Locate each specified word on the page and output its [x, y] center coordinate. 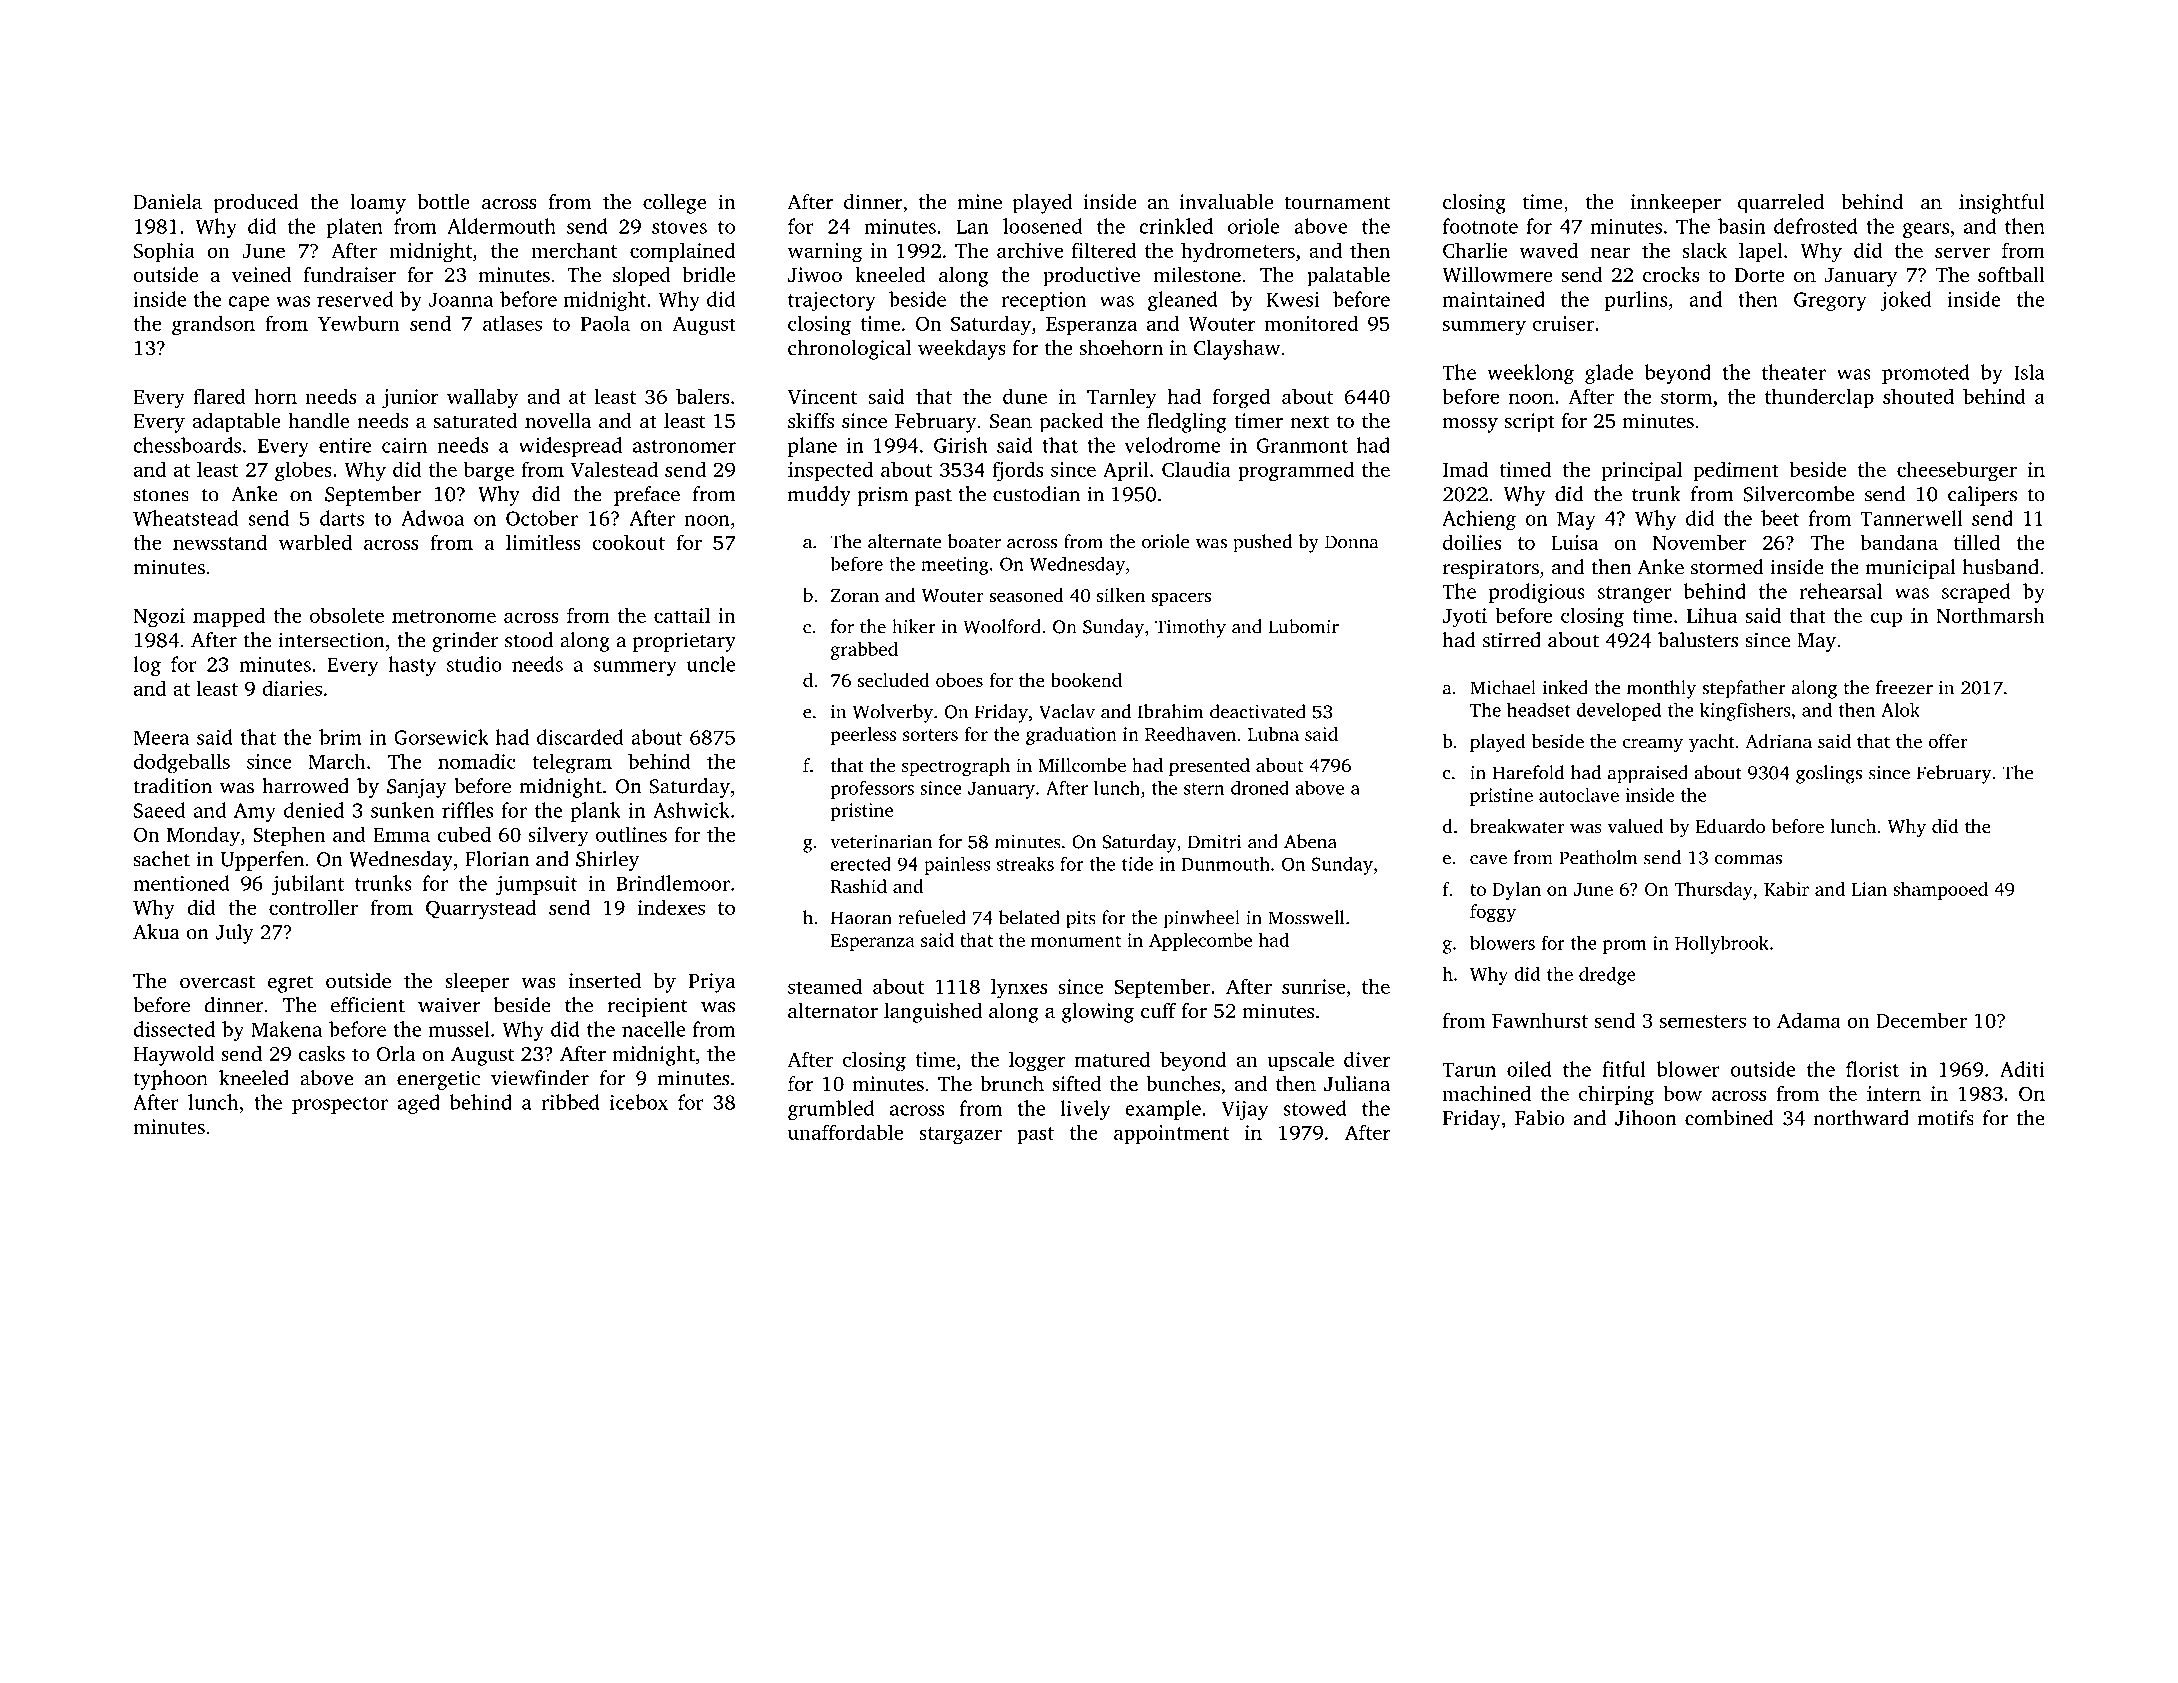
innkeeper [1676, 204]
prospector [340, 1105]
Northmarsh [1990, 615]
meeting [954, 566]
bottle [444, 201]
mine [979, 201]
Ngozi [159, 618]
